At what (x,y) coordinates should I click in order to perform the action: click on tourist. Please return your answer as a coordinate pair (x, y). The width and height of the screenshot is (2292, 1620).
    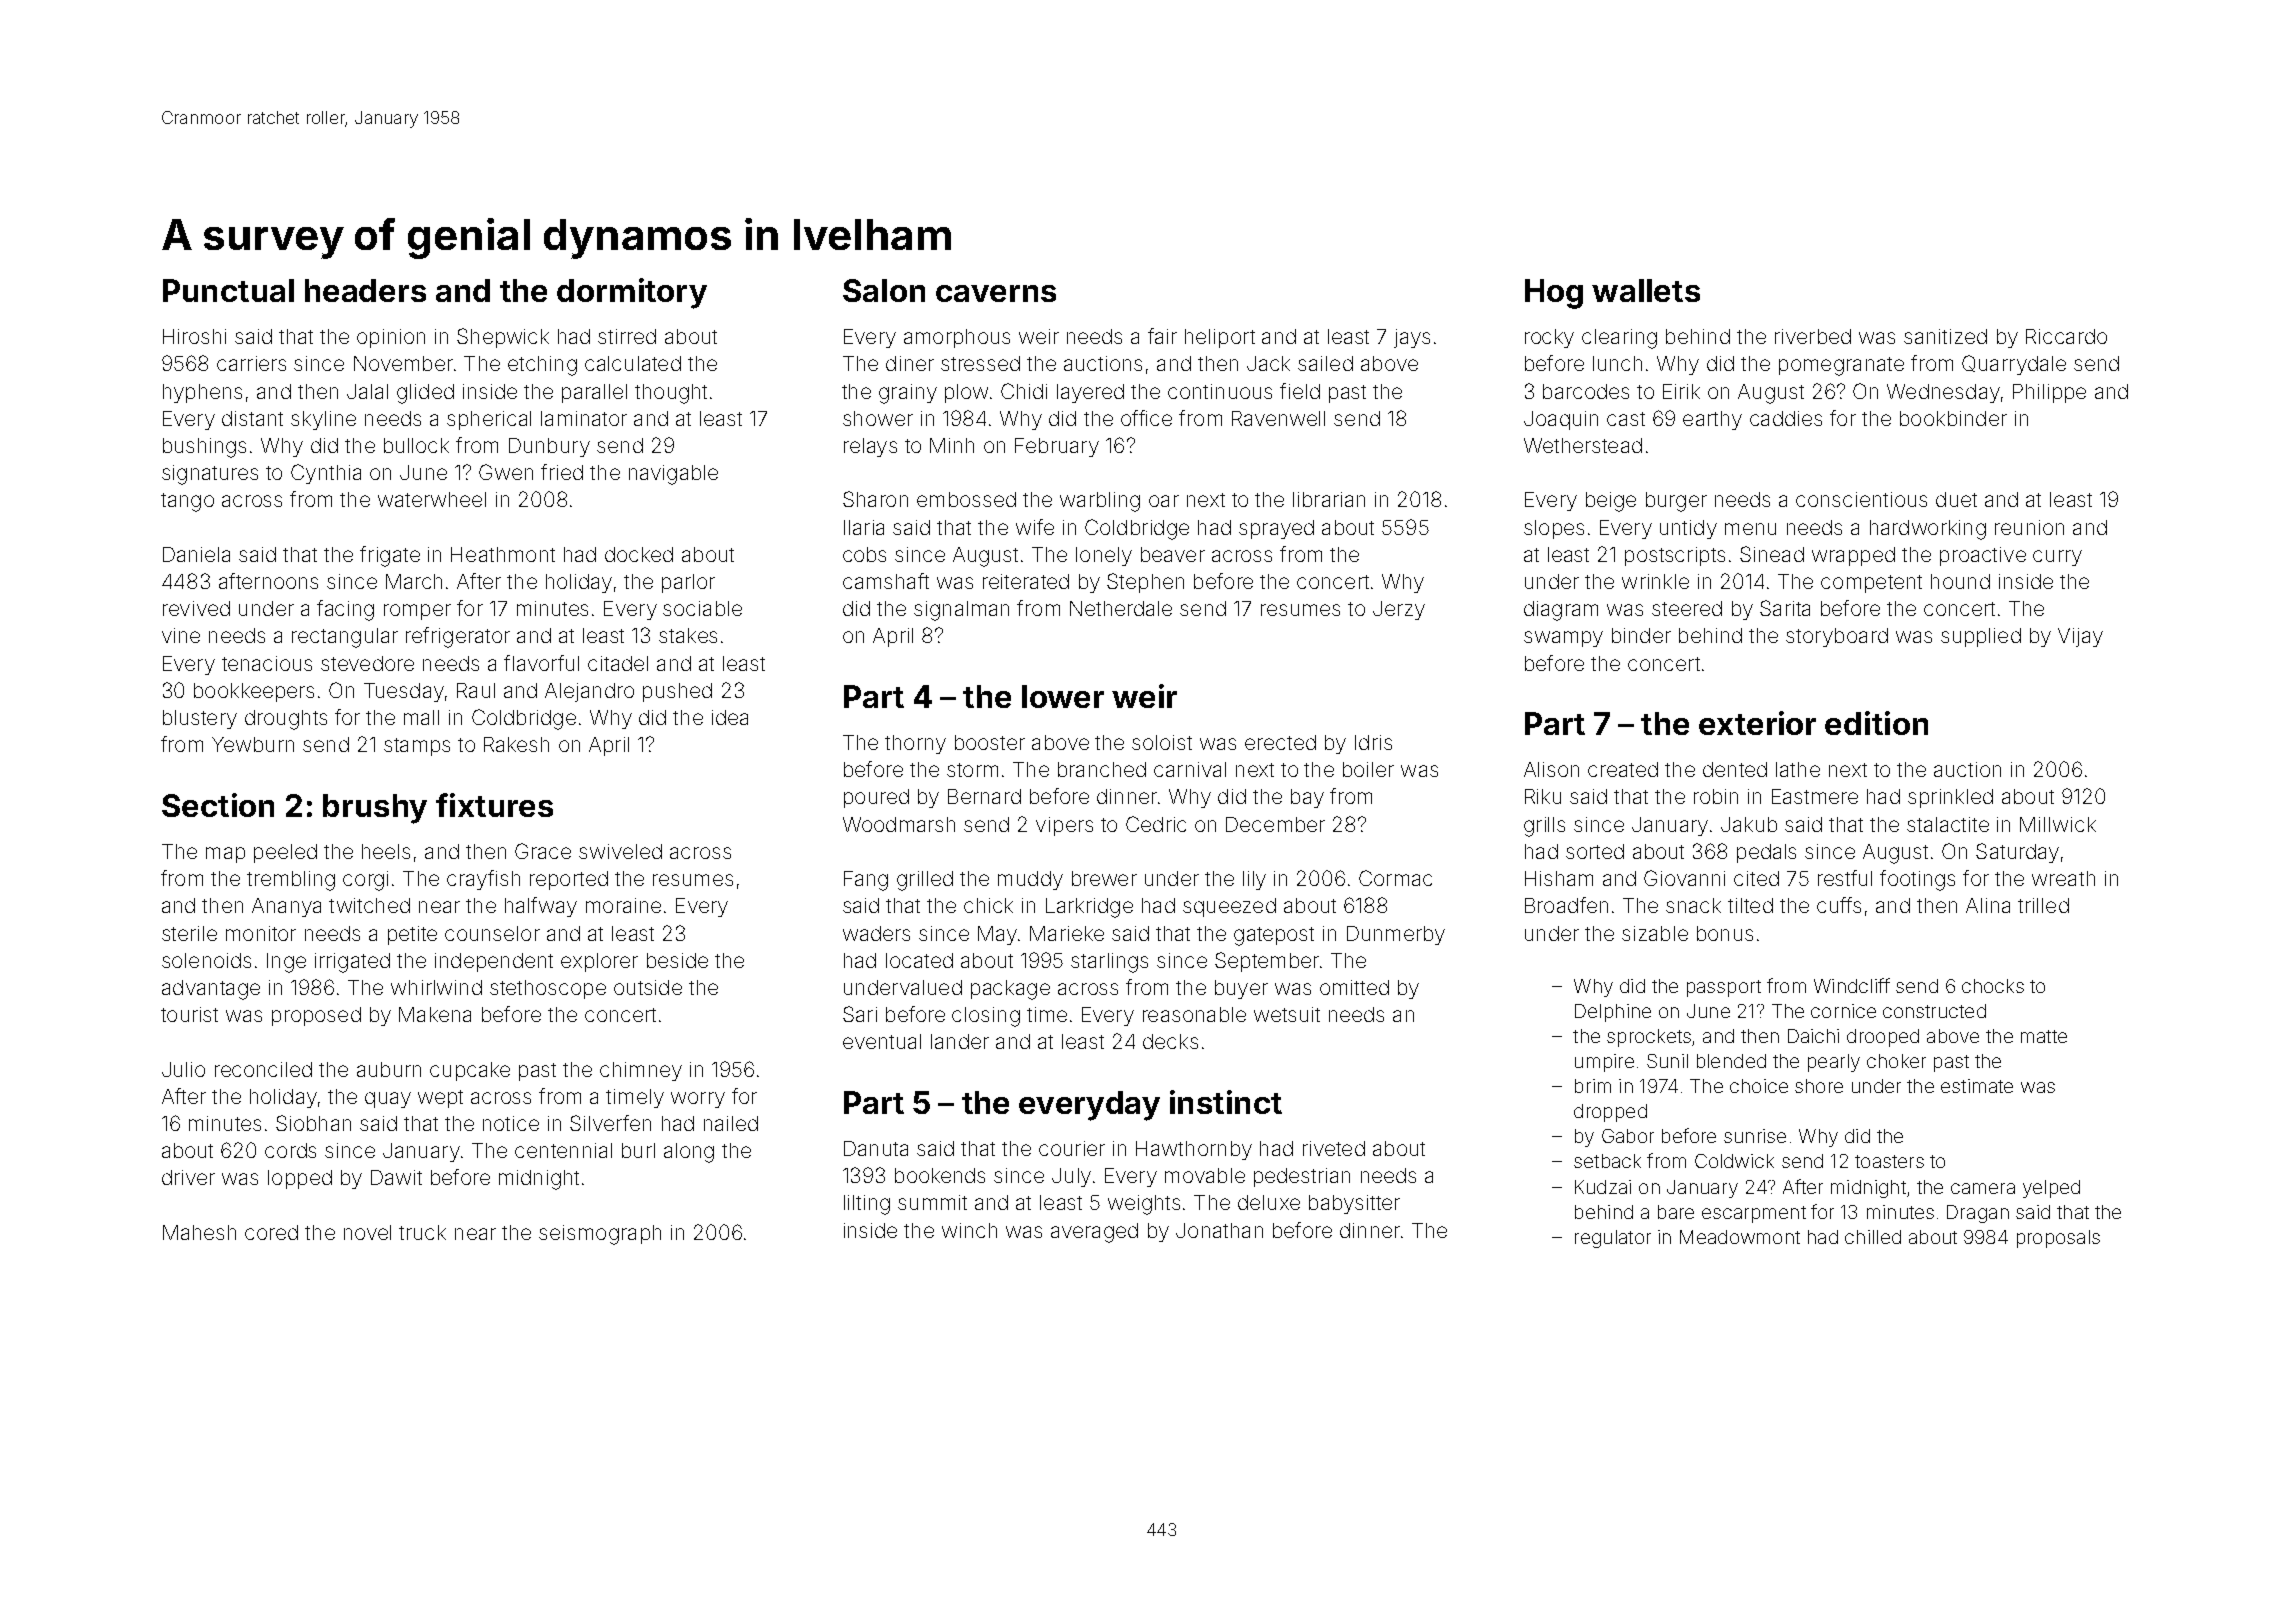
    Looking at the image, I should click on (189, 1014).
